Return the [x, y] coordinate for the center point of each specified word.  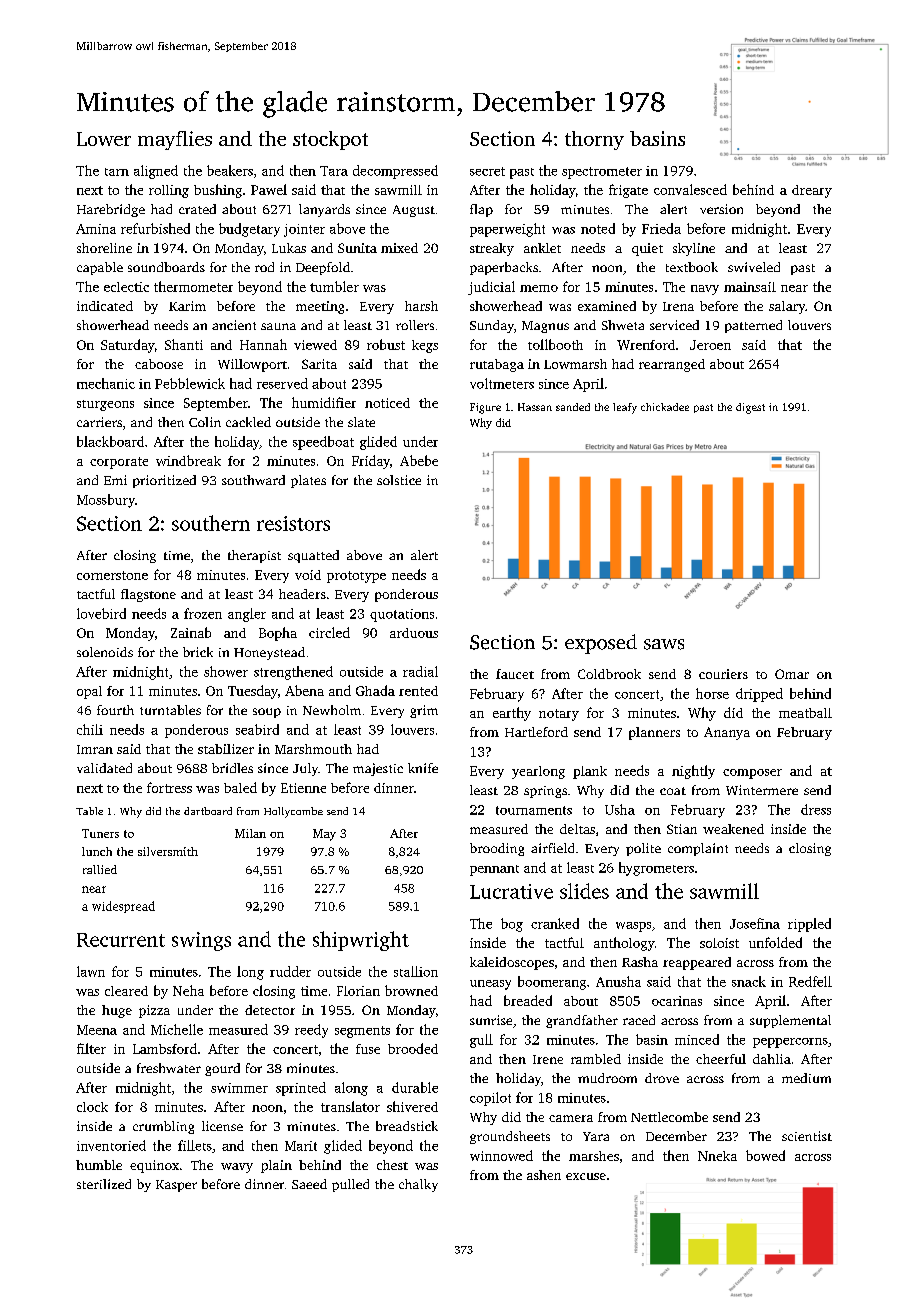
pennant [494, 870]
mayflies [175, 140]
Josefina [755, 923]
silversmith [168, 851]
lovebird [101, 613]
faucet [515, 674]
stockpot [330, 140]
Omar [792, 674]
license [222, 1126]
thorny [594, 140]
